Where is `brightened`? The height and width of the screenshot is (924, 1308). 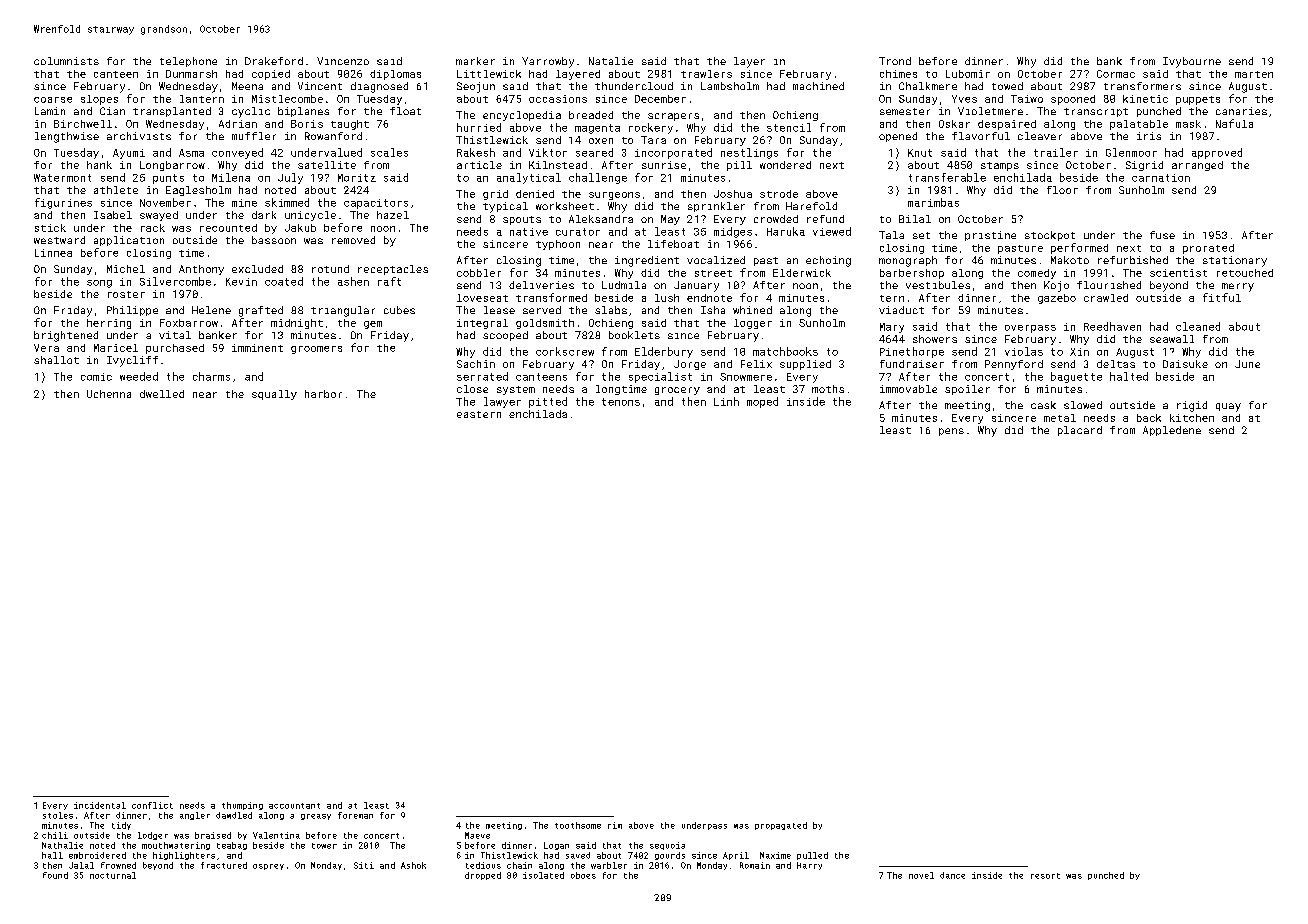 brightened is located at coordinates (66, 336).
